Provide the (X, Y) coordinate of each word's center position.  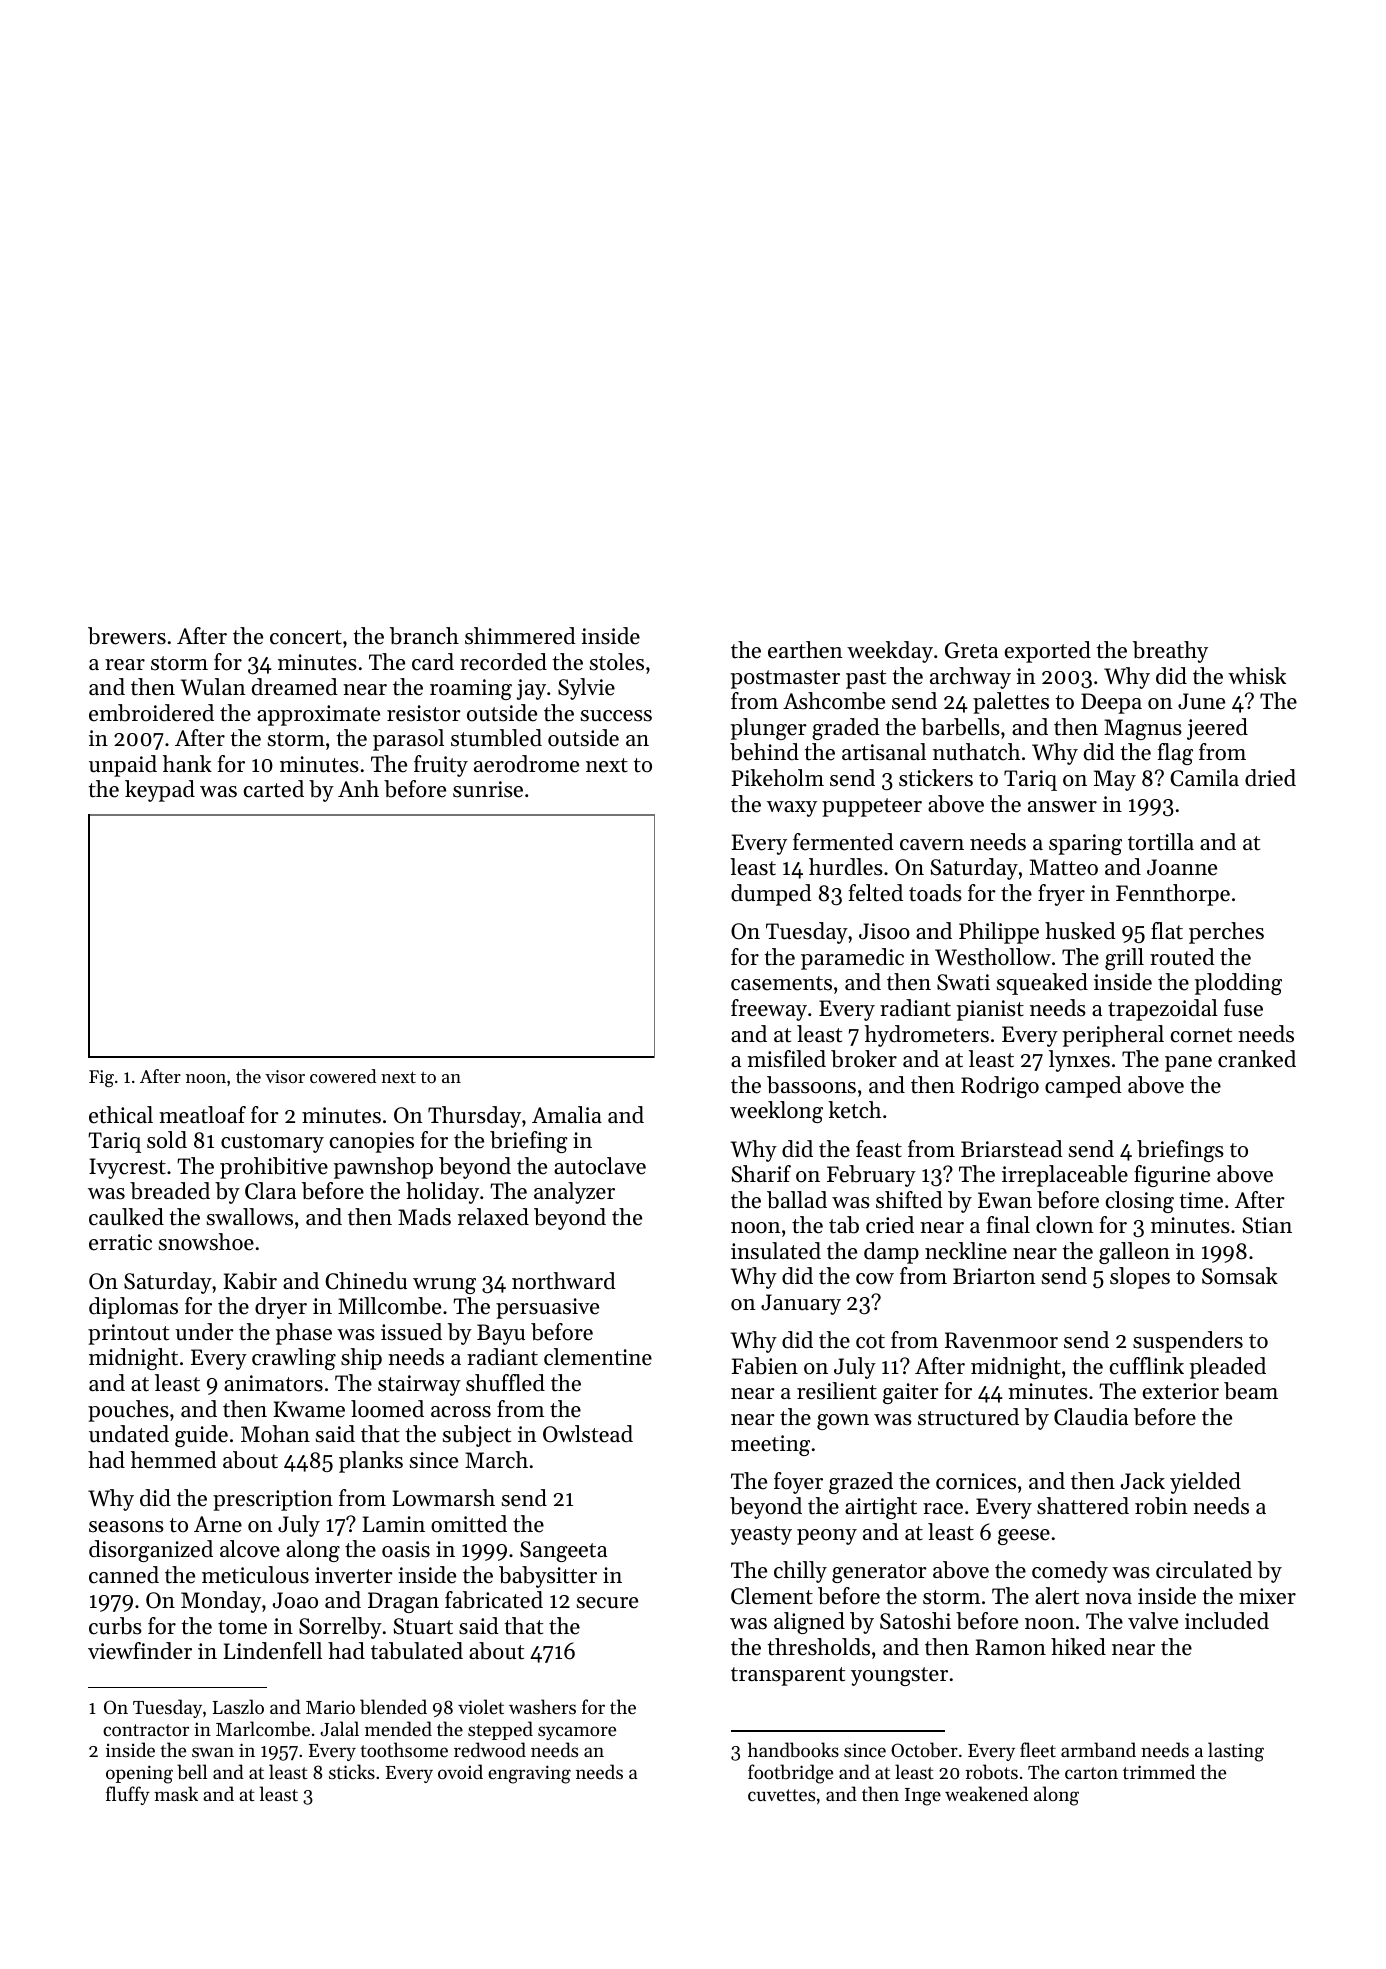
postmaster (785, 679)
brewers (127, 636)
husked (1080, 931)
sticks (352, 1771)
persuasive (547, 1308)
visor (285, 1076)
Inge (923, 1797)
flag (1175, 754)
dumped (771, 895)
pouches (128, 1411)
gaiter (911, 1393)
